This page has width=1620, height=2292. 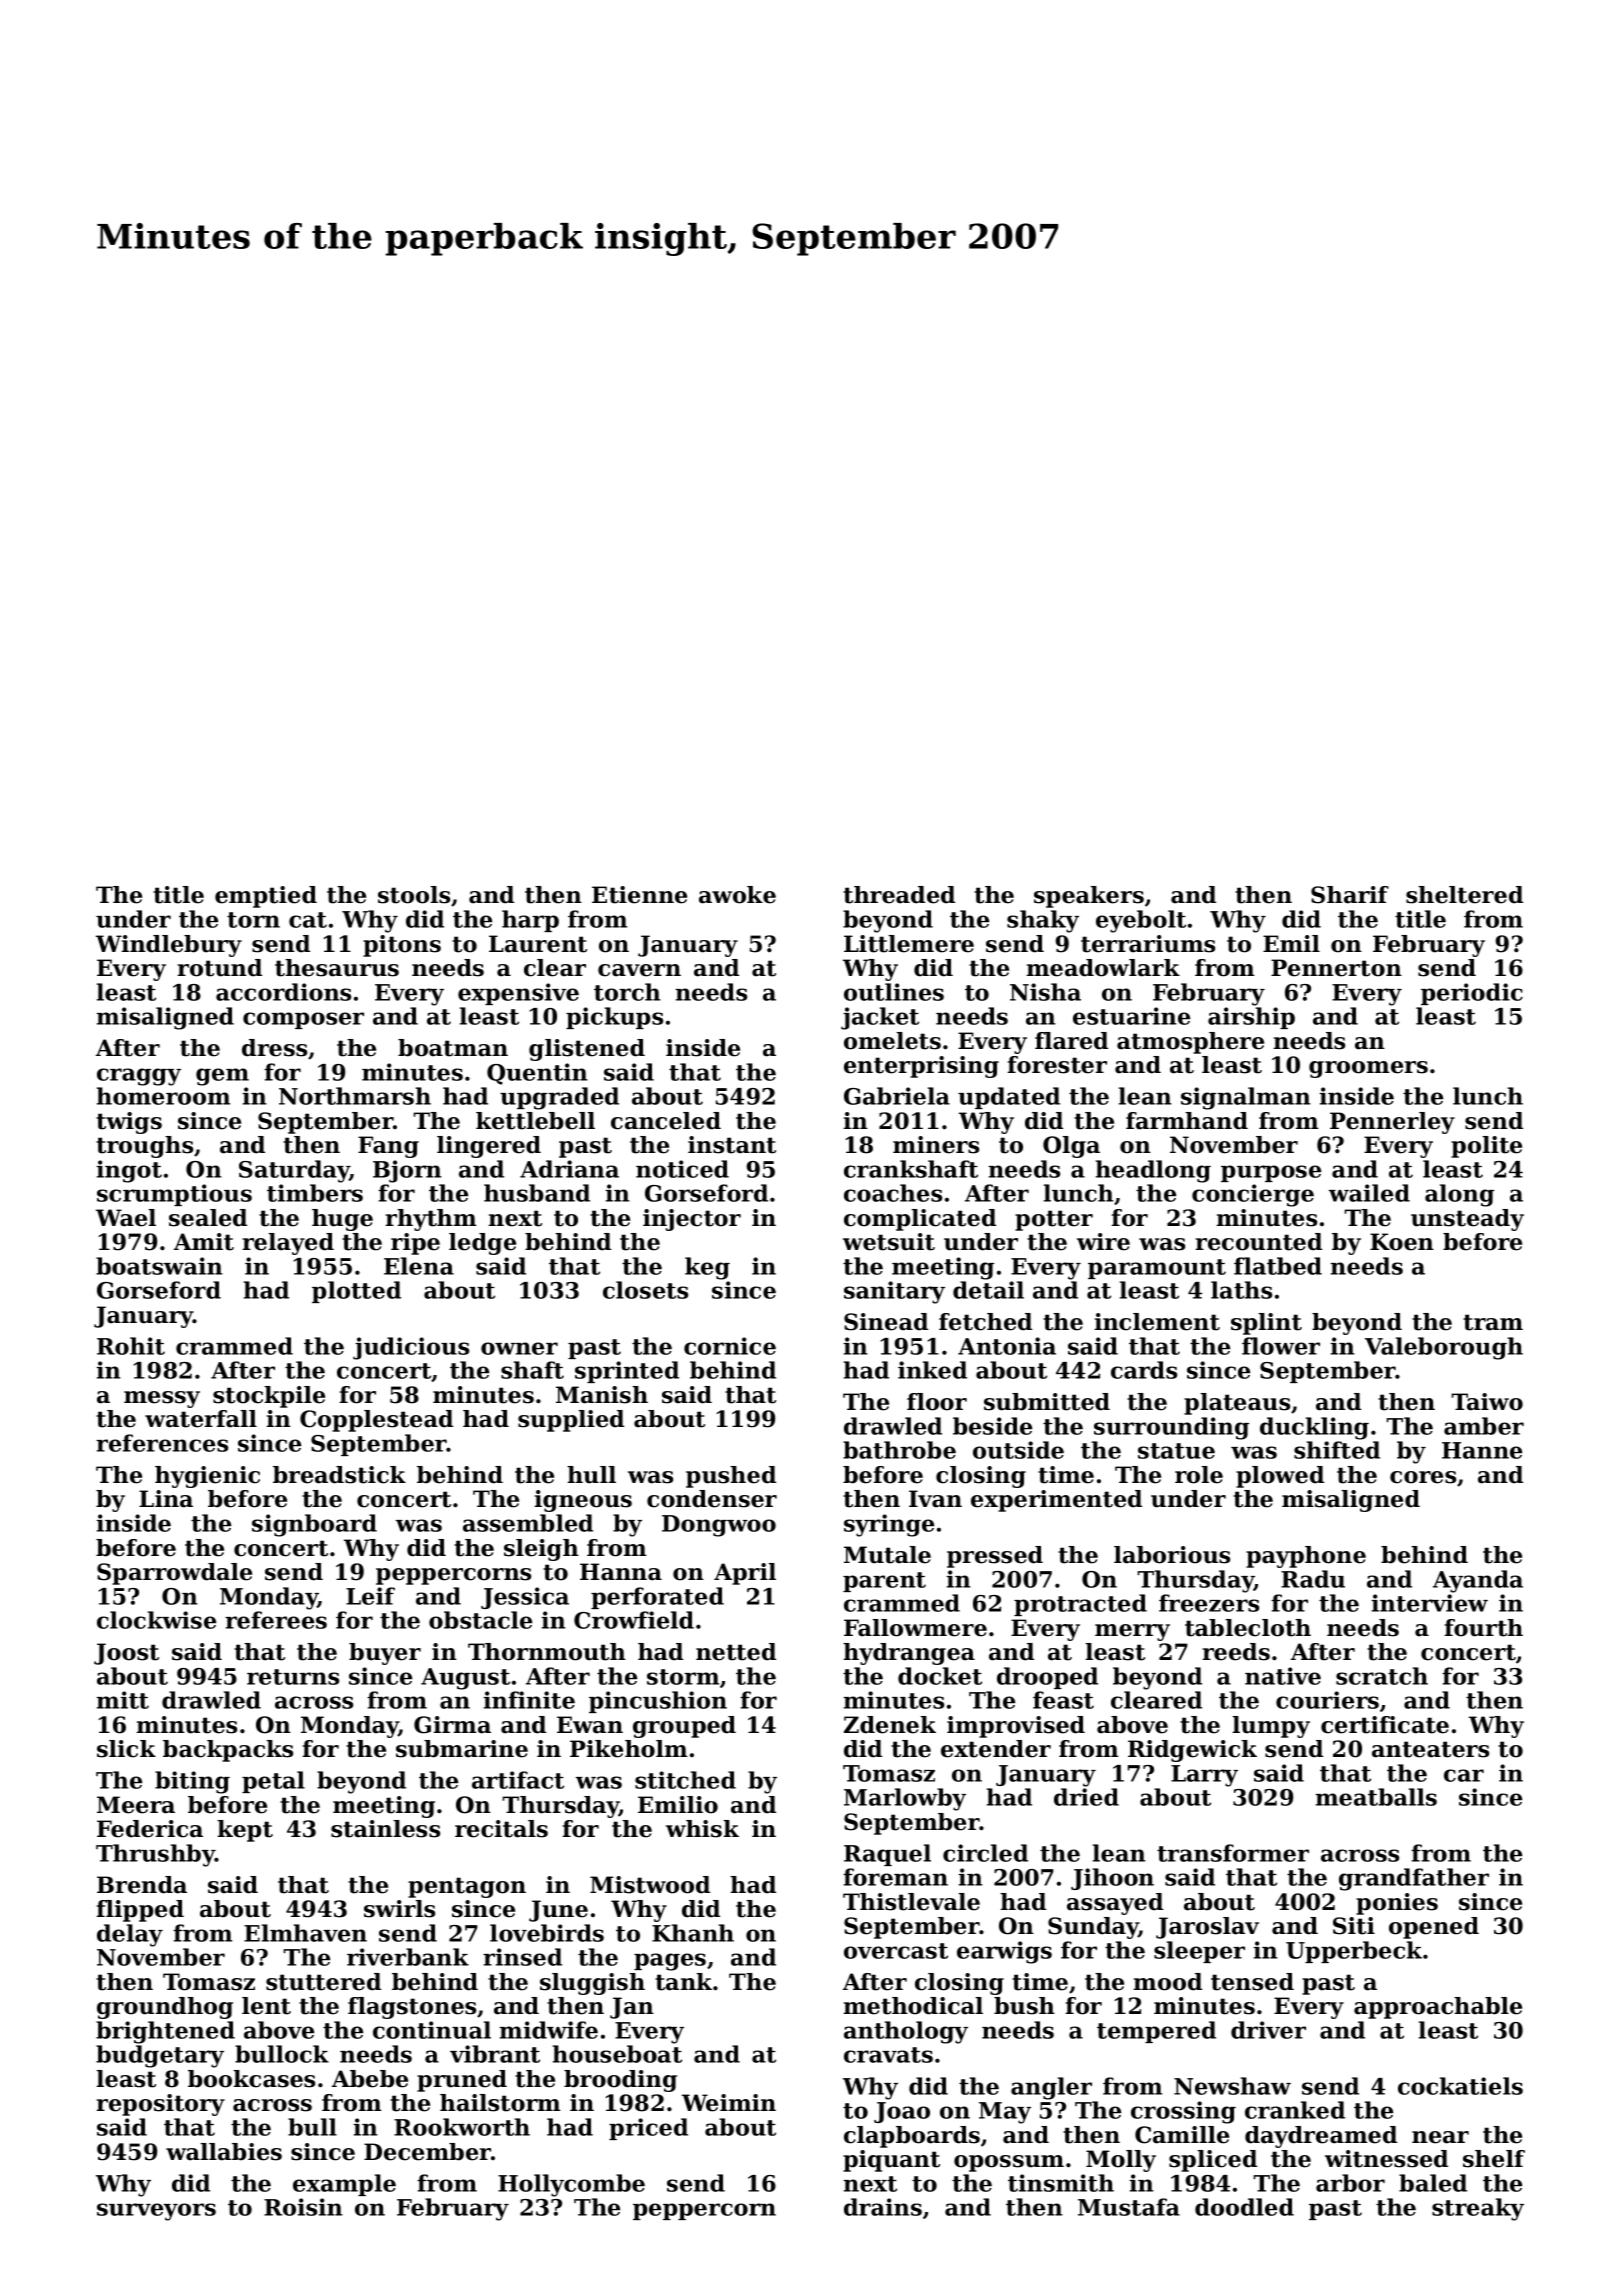 What do you see at coordinates (1444, 1348) in the page?
I see `Valeborough` at bounding box center [1444, 1348].
